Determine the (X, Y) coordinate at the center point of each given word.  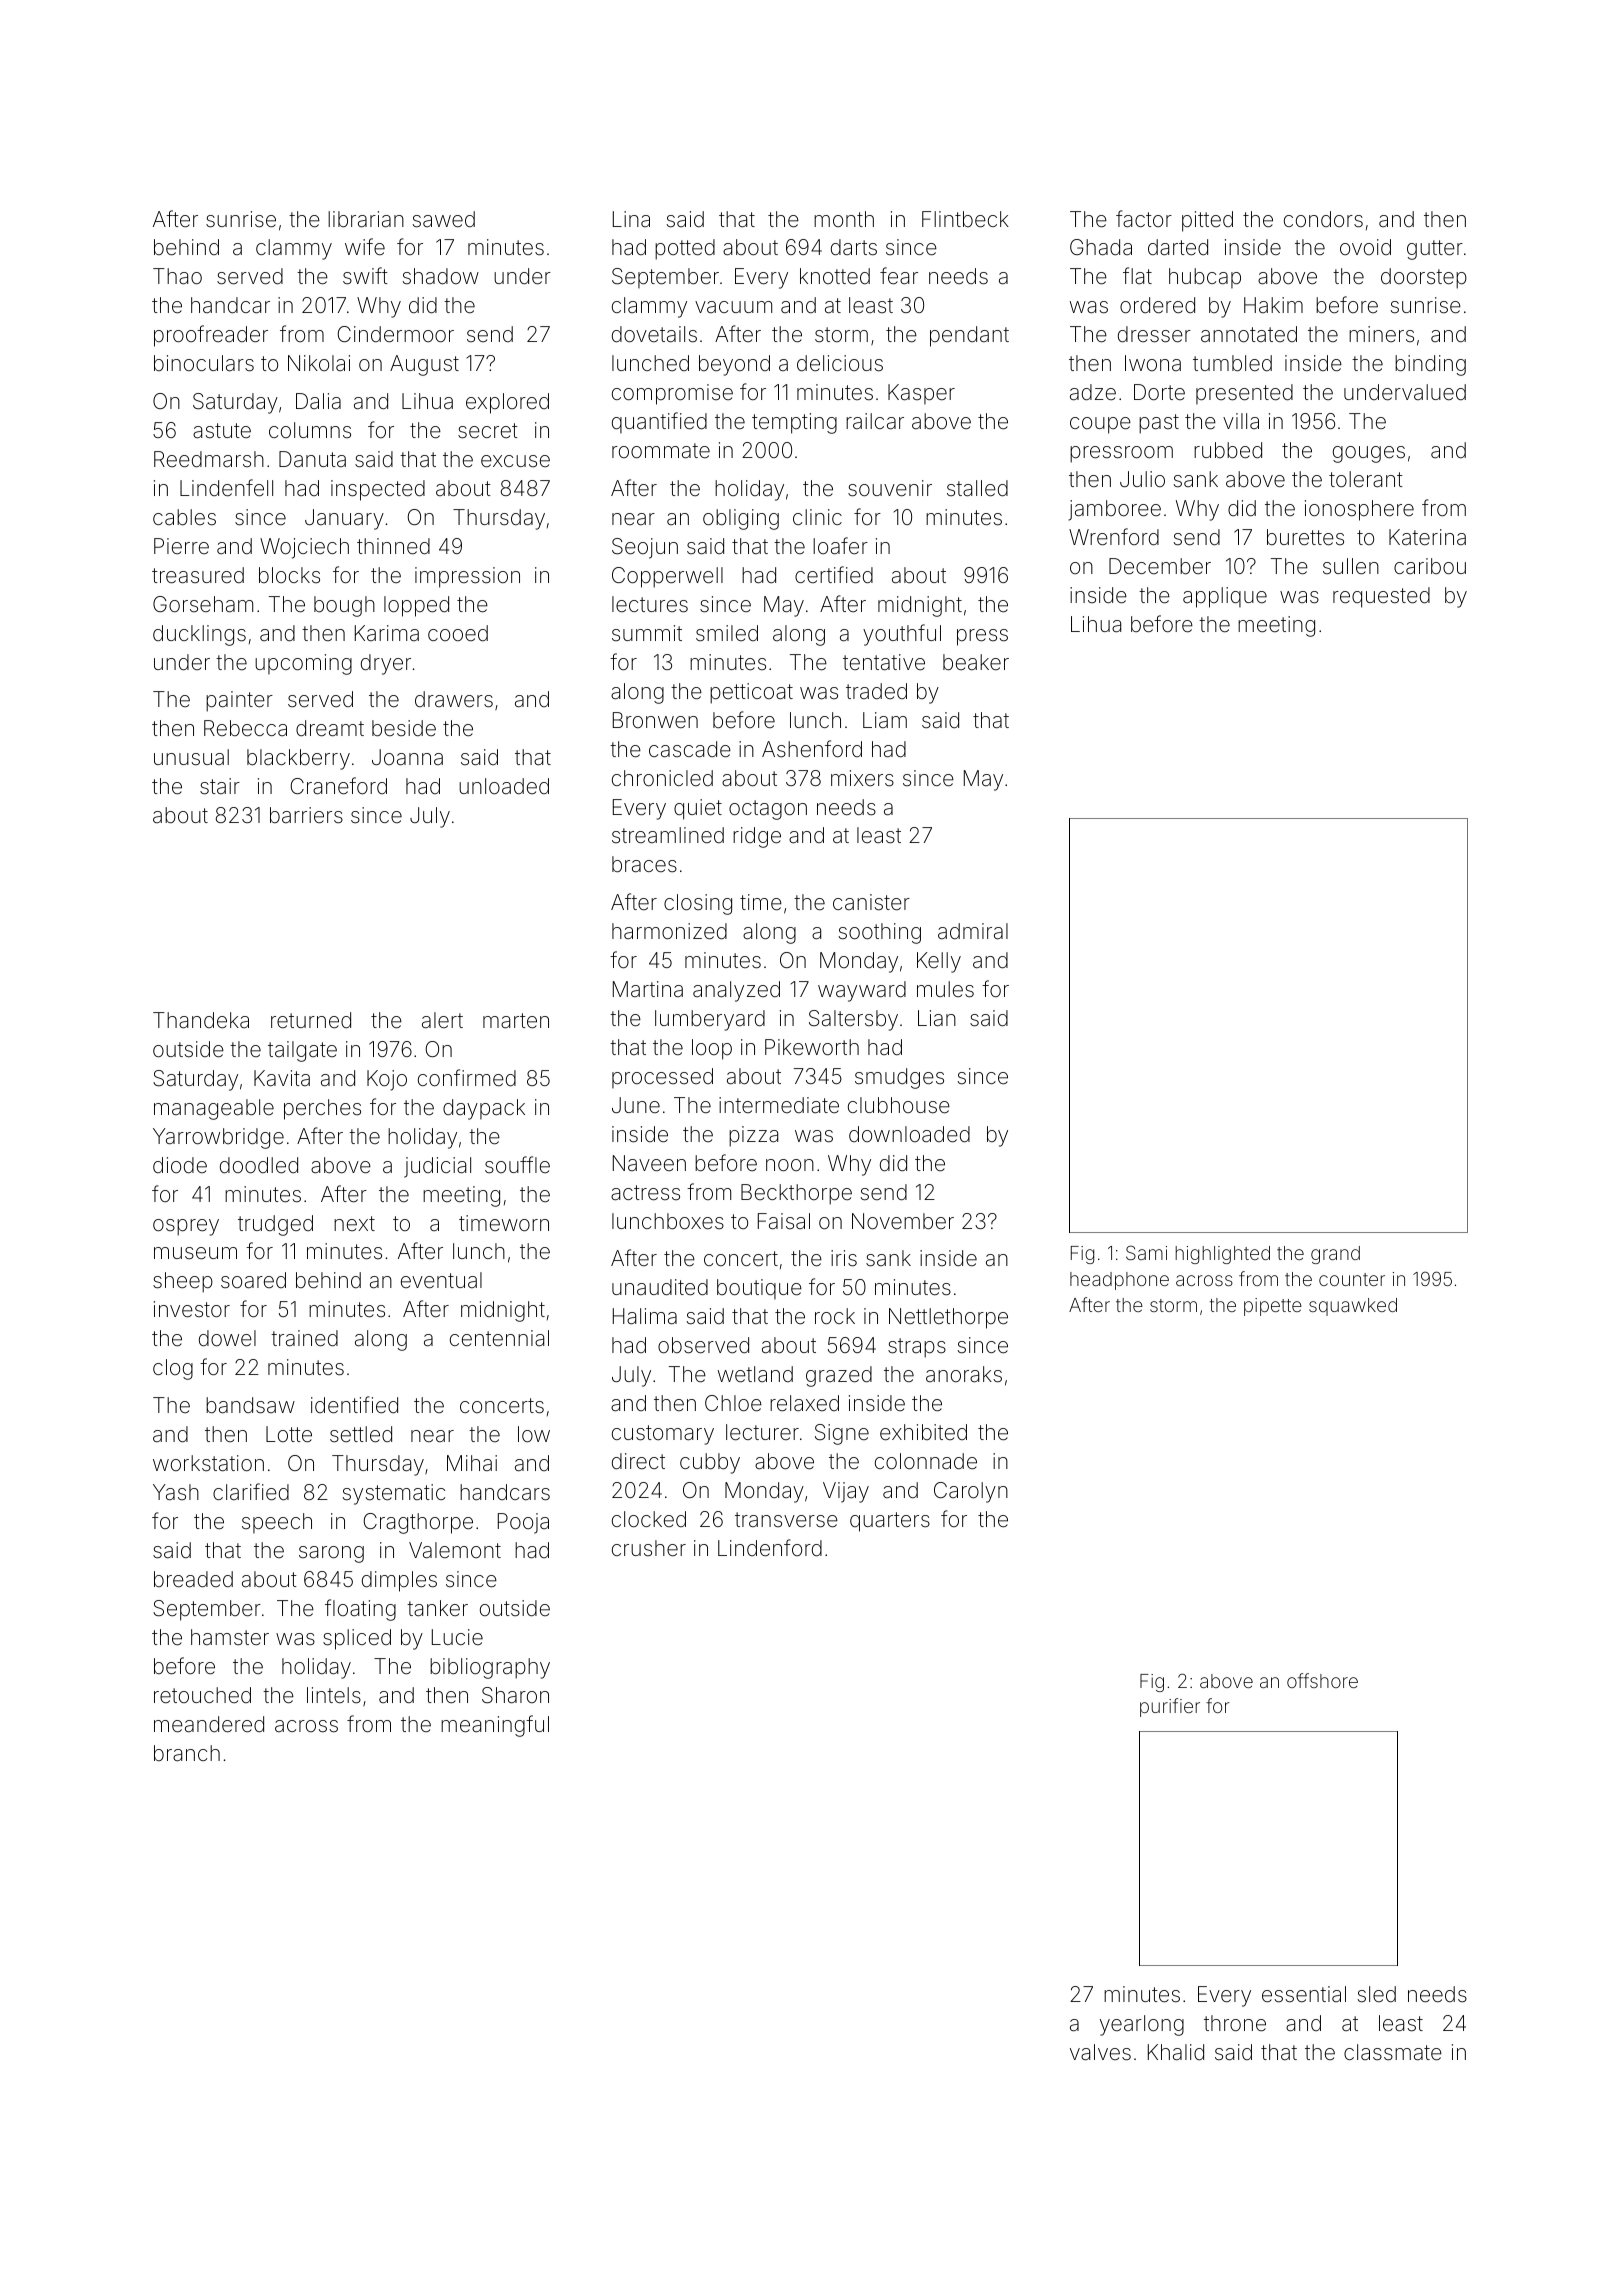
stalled (977, 488)
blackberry (298, 759)
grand (1335, 1255)
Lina (631, 219)
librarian (366, 219)
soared (253, 1280)
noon (790, 1165)
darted (1178, 247)
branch (187, 1753)
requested (1381, 597)
